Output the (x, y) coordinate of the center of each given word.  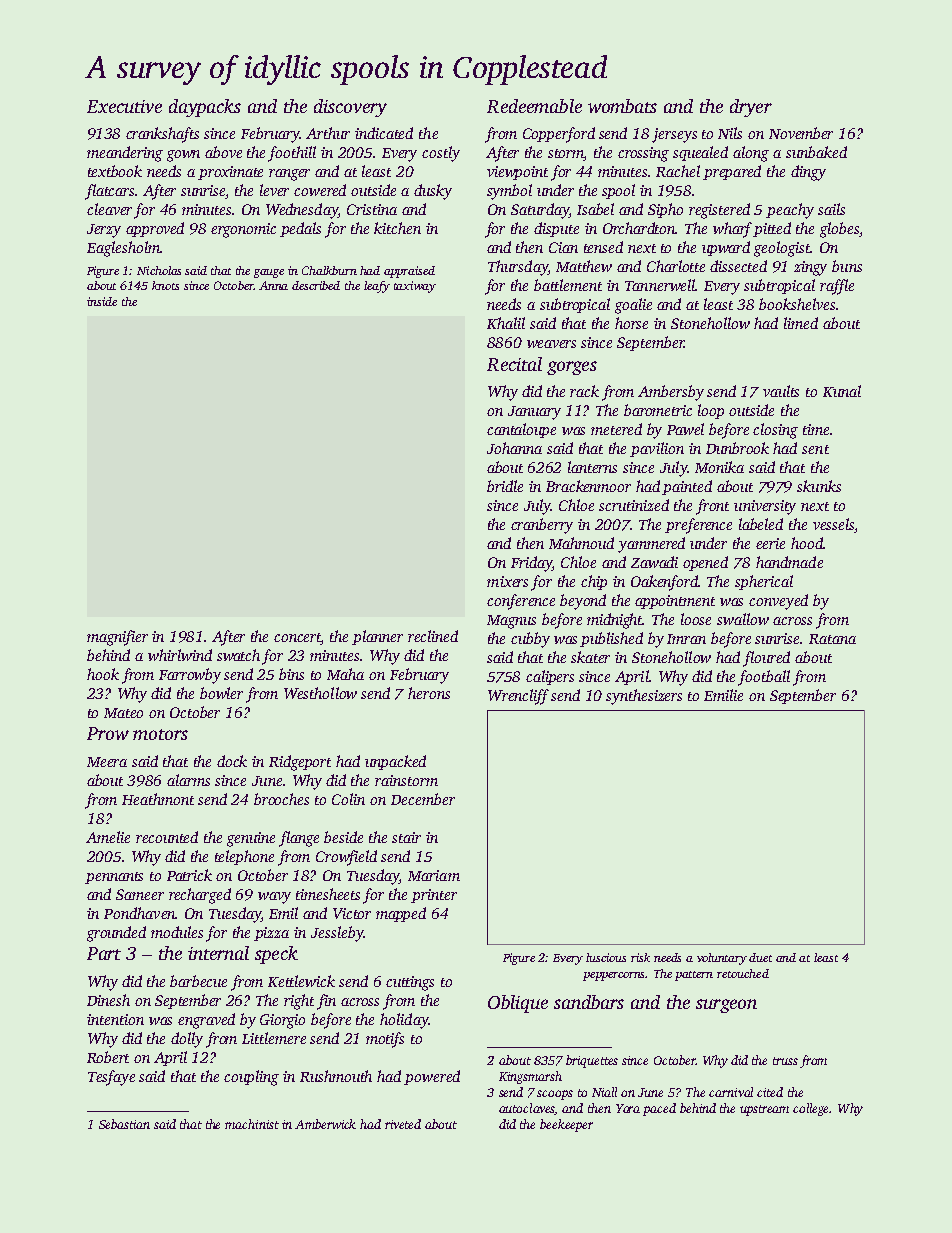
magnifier (117, 638)
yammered (651, 545)
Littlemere (274, 1038)
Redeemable (534, 106)
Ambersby (671, 393)
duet (760, 957)
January (534, 413)
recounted (167, 837)
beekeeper (566, 1125)
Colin (348, 799)
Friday (532, 564)
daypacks (205, 108)
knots (165, 285)
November (801, 133)
